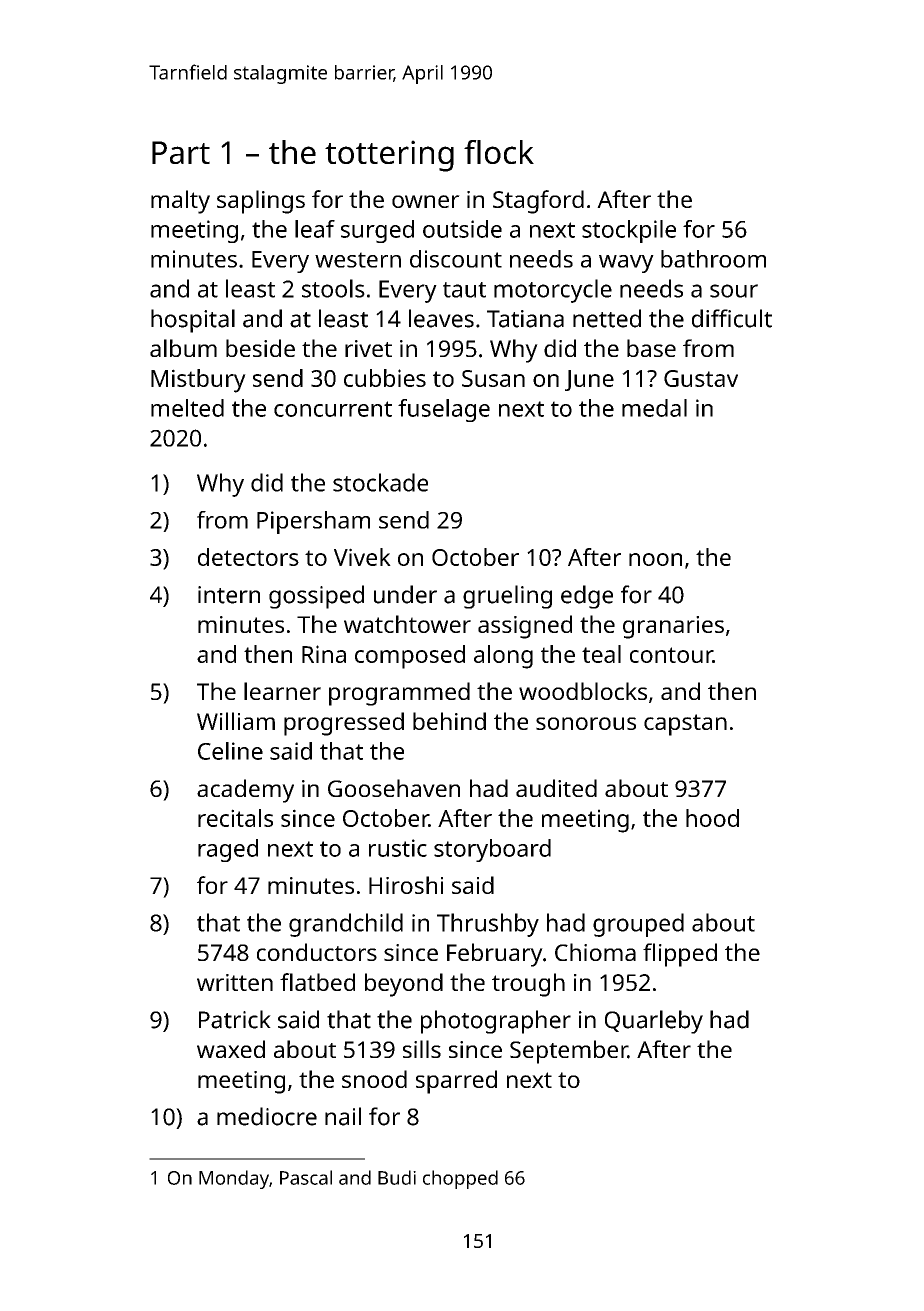 This screenshot has height=1311, width=924. I want to click on sonorous, so click(586, 723).
